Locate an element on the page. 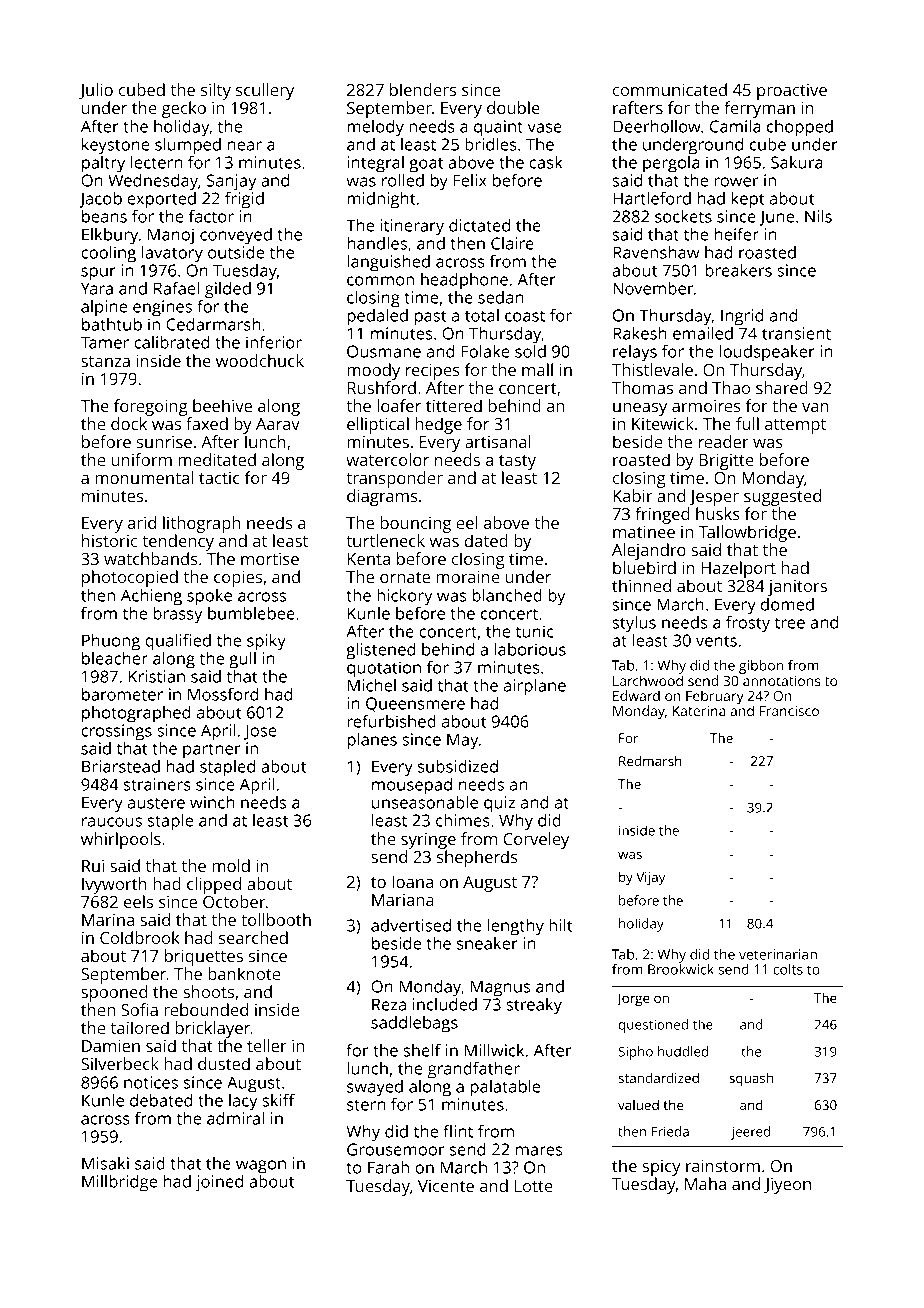 Image resolution: width=924 pixels, height=1308 pixels. joined is located at coordinates (219, 1183).
